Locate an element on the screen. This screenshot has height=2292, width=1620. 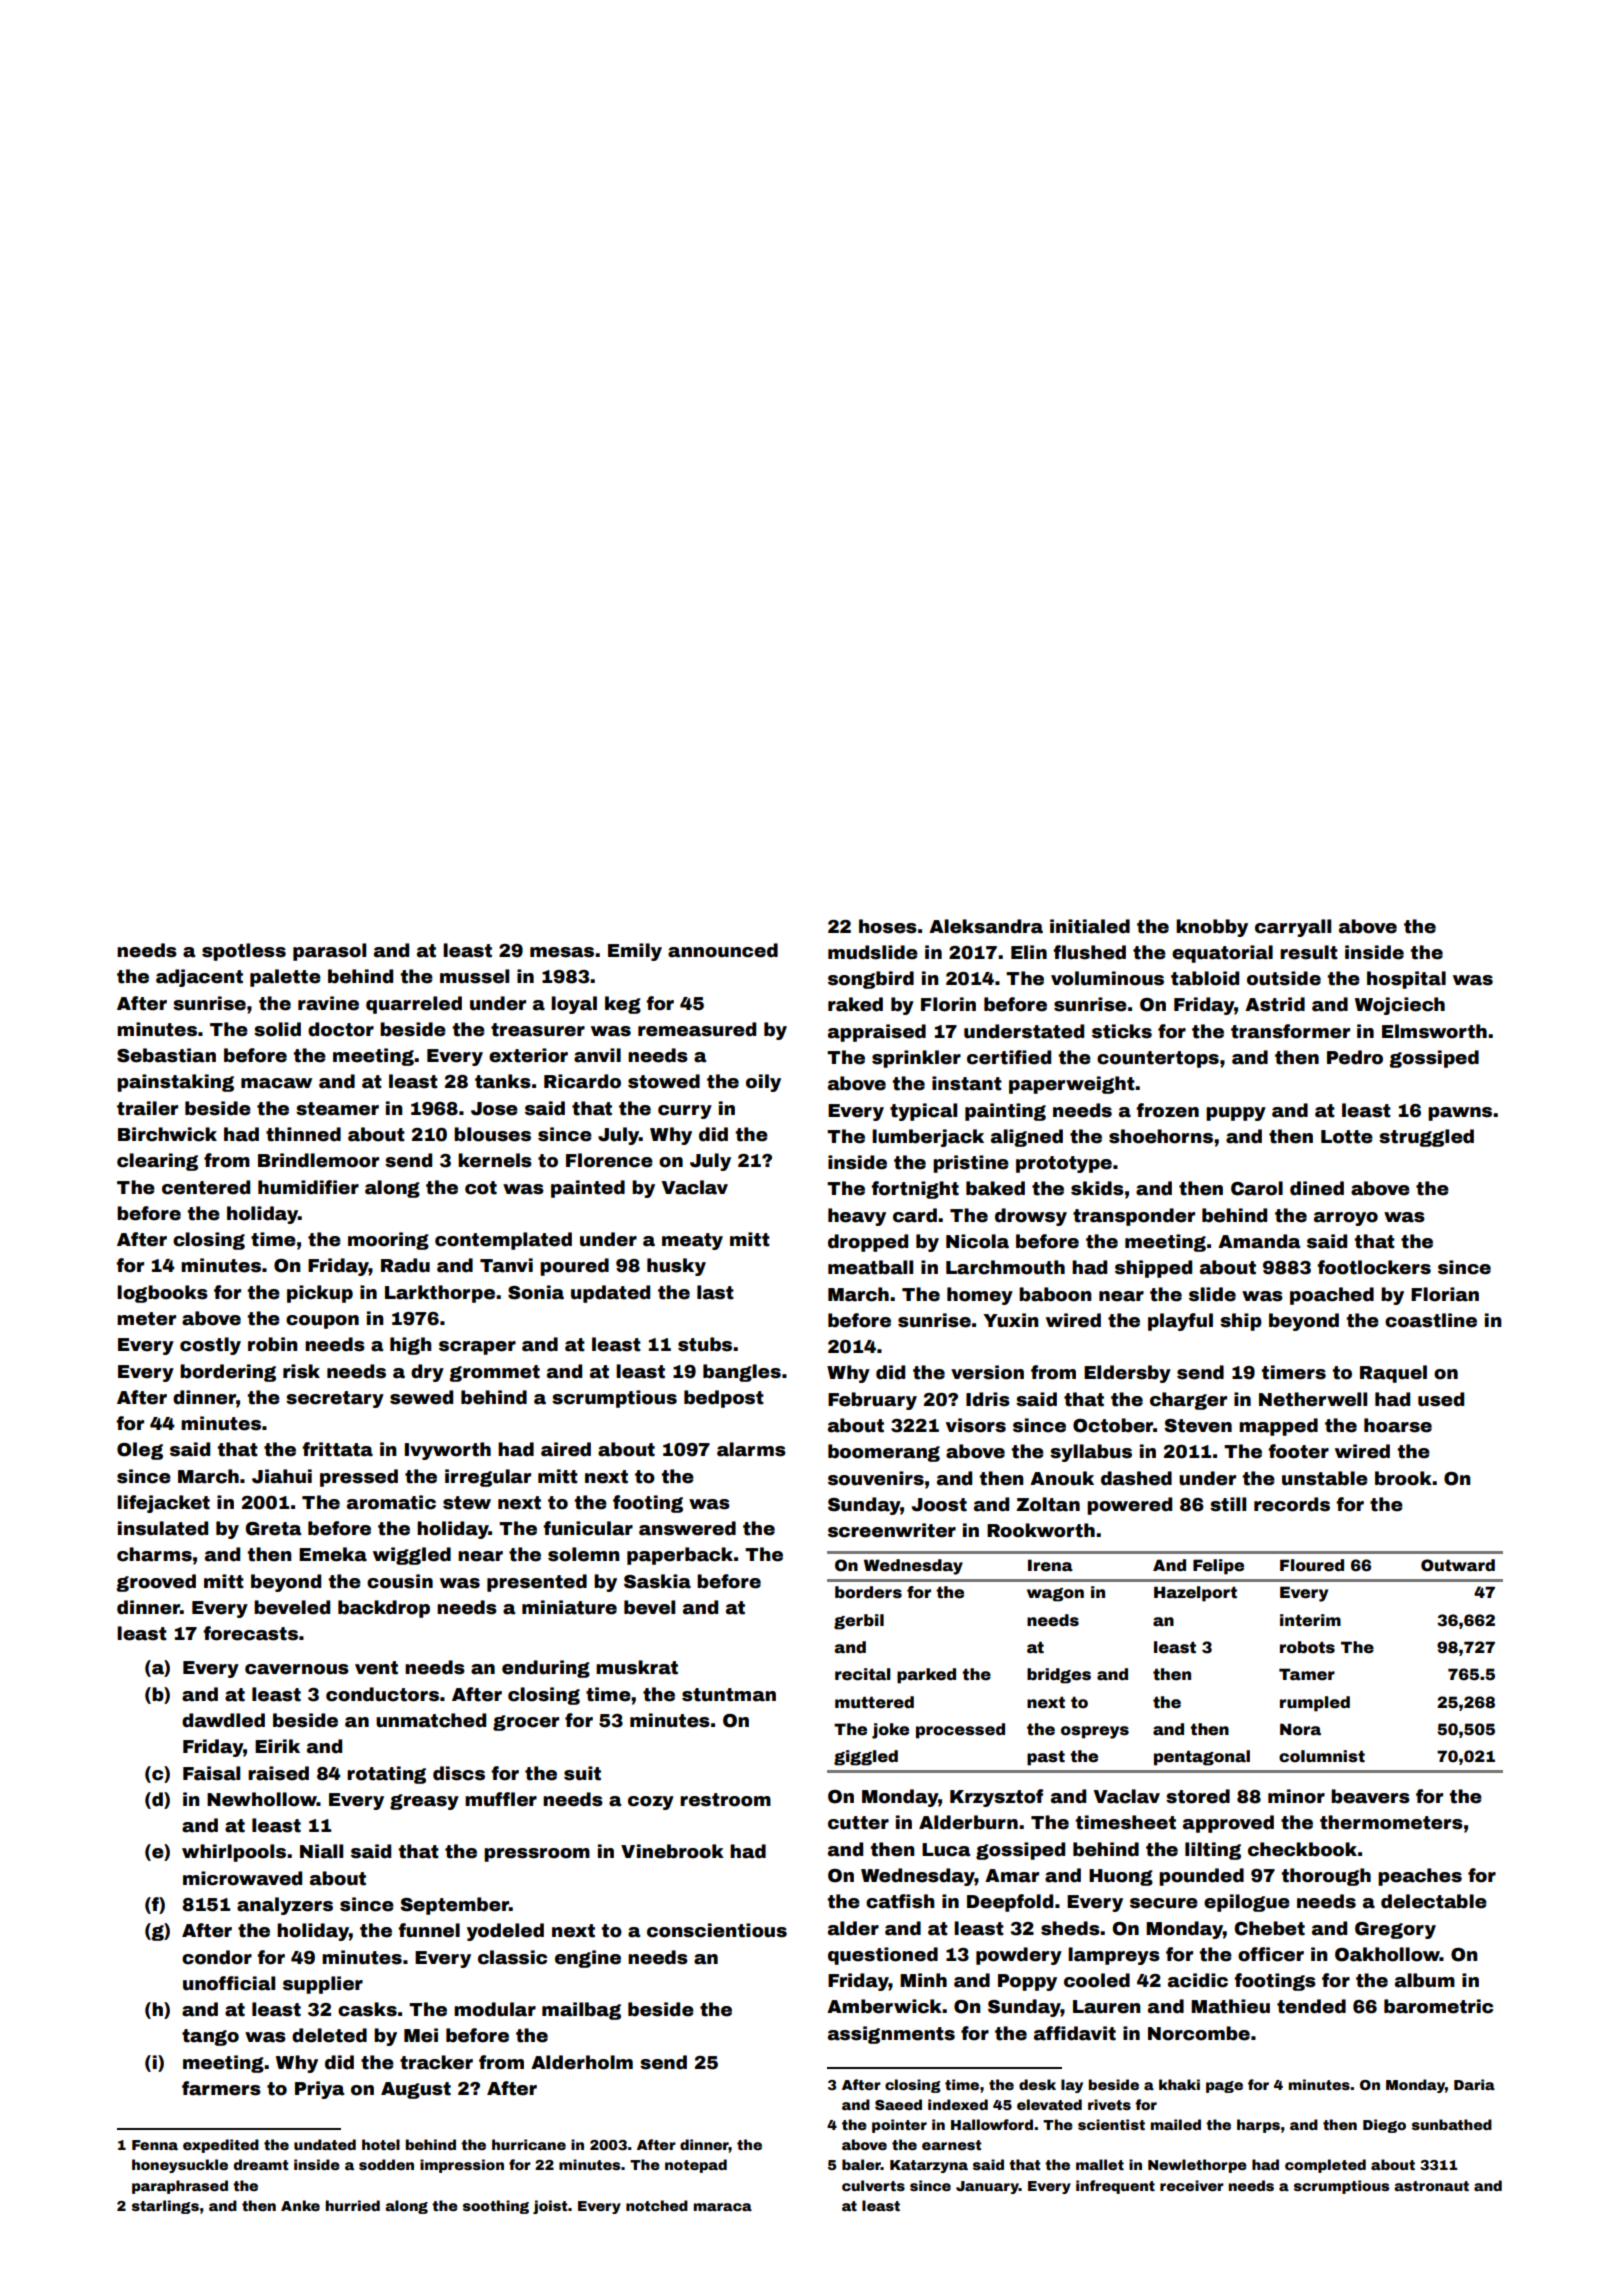
suit is located at coordinates (582, 1773).
